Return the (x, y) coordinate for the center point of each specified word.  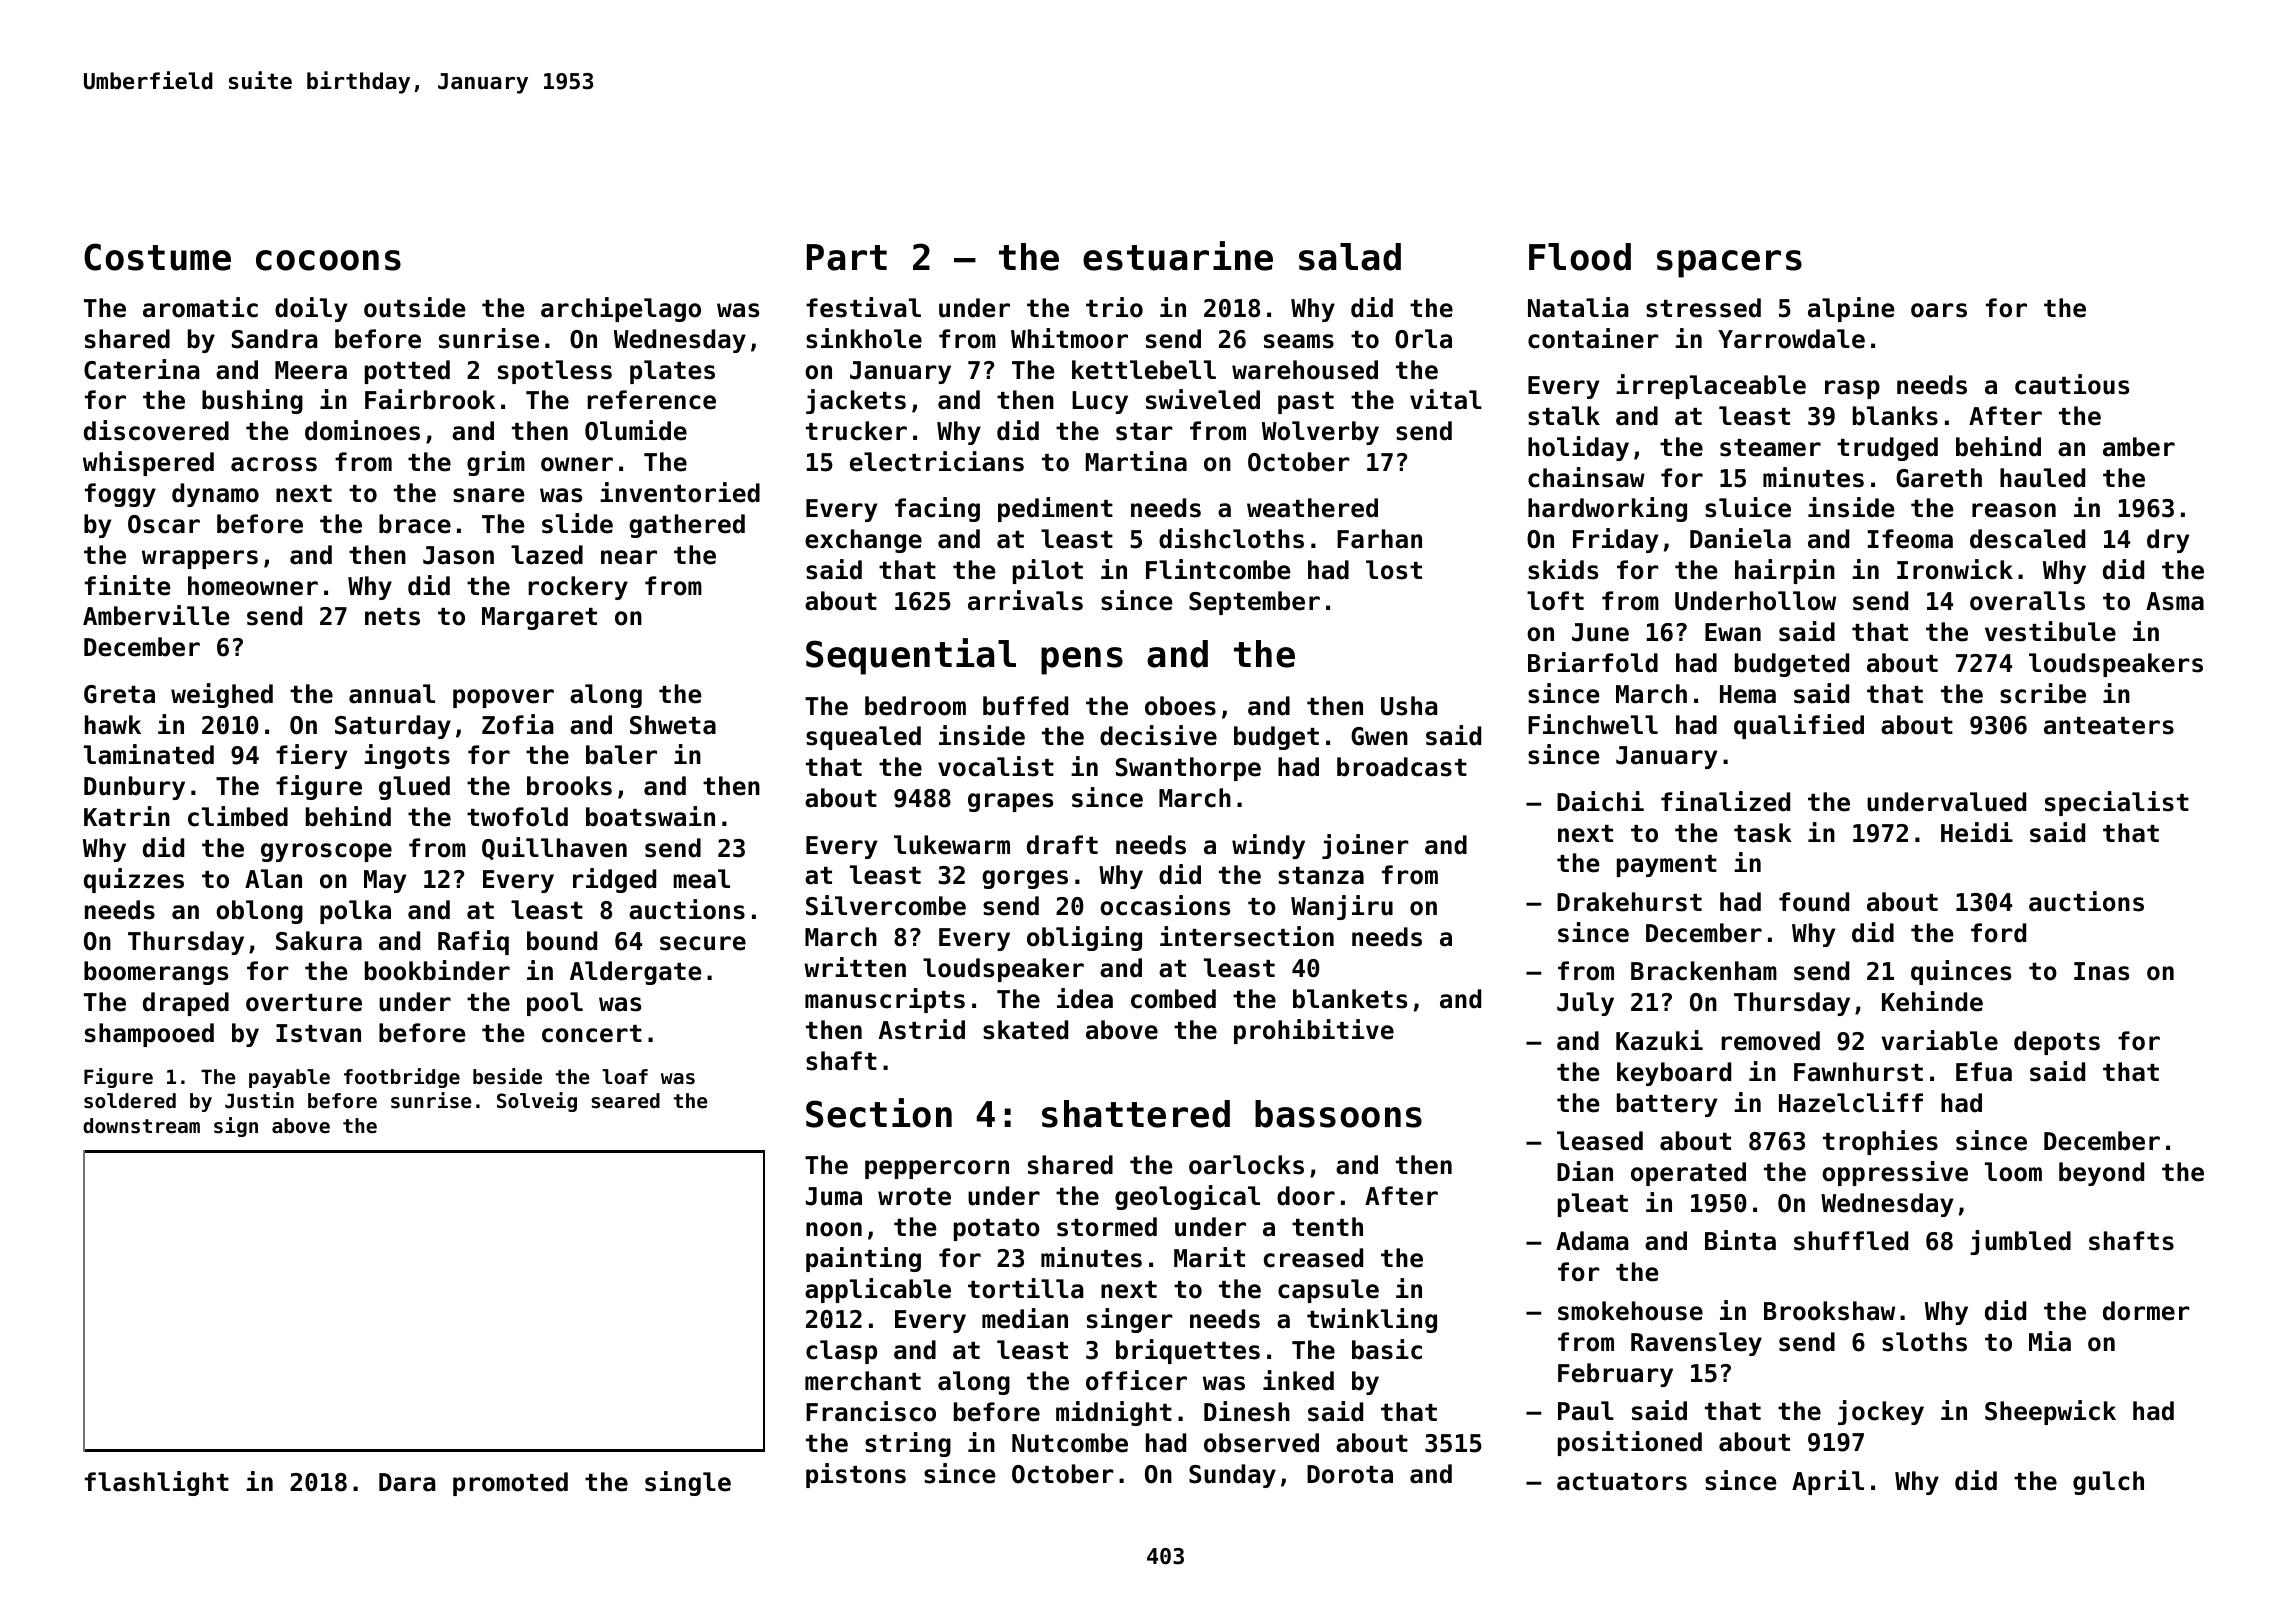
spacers (1729, 264)
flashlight (157, 1483)
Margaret (539, 618)
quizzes (134, 880)
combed (1173, 999)
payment (1667, 866)
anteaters (2109, 726)
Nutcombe (1070, 1443)
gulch (2108, 1483)
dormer (2146, 1311)
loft (1555, 601)
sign (236, 1127)
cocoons (328, 260)
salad (1350, 257)
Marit (1209, 1257)
